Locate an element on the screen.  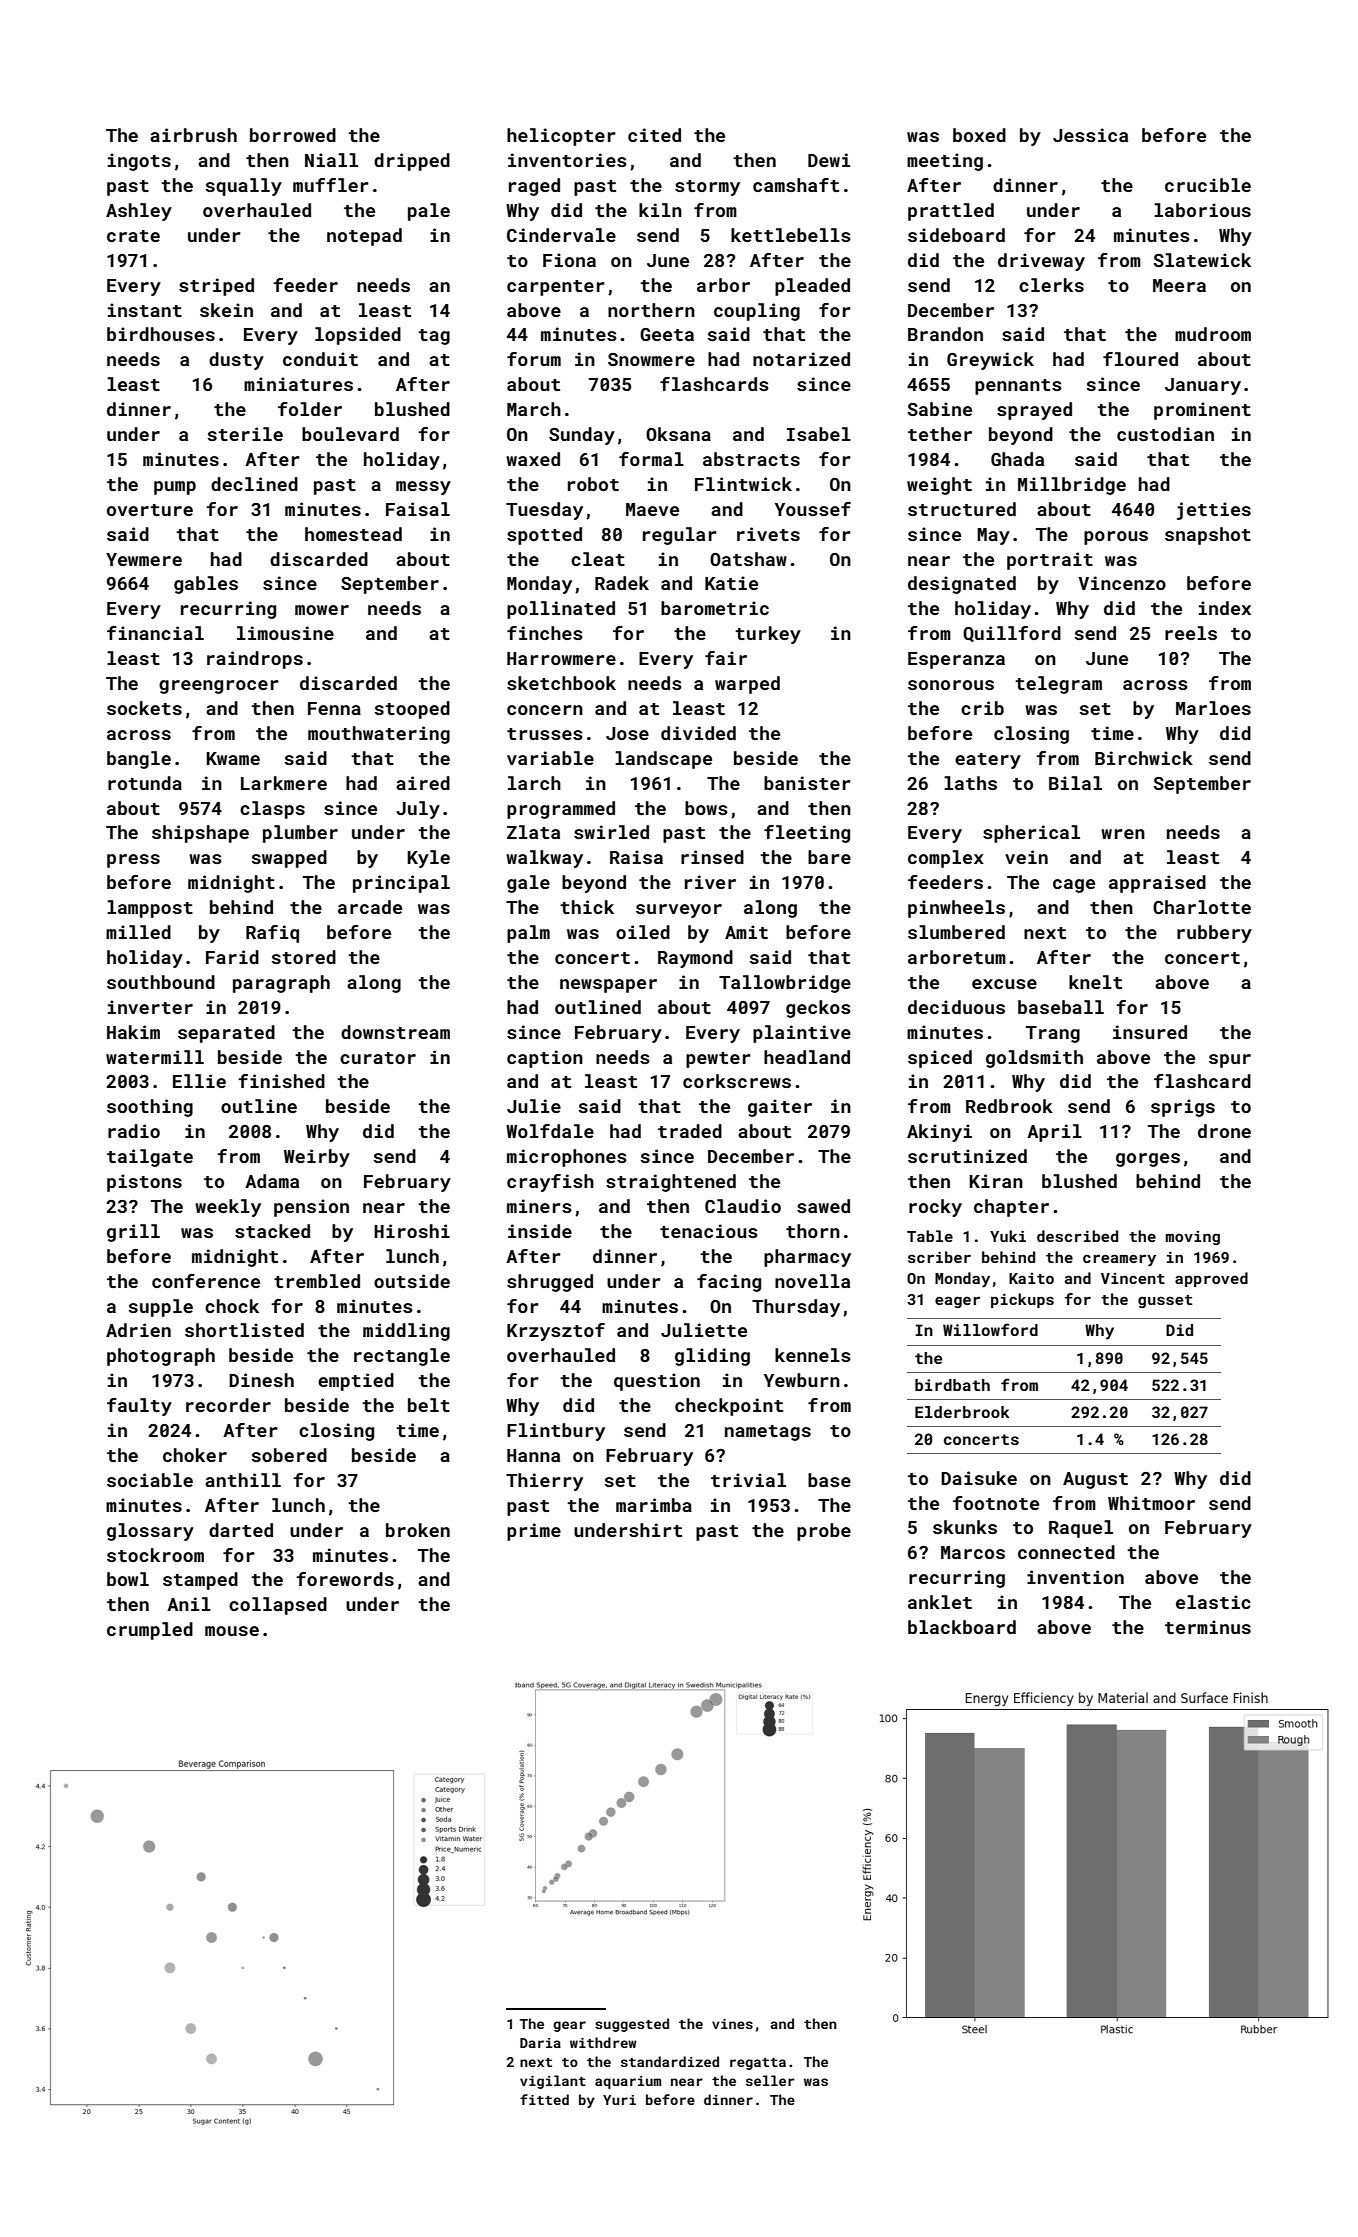
cited is located at coordinates (654, 135).
